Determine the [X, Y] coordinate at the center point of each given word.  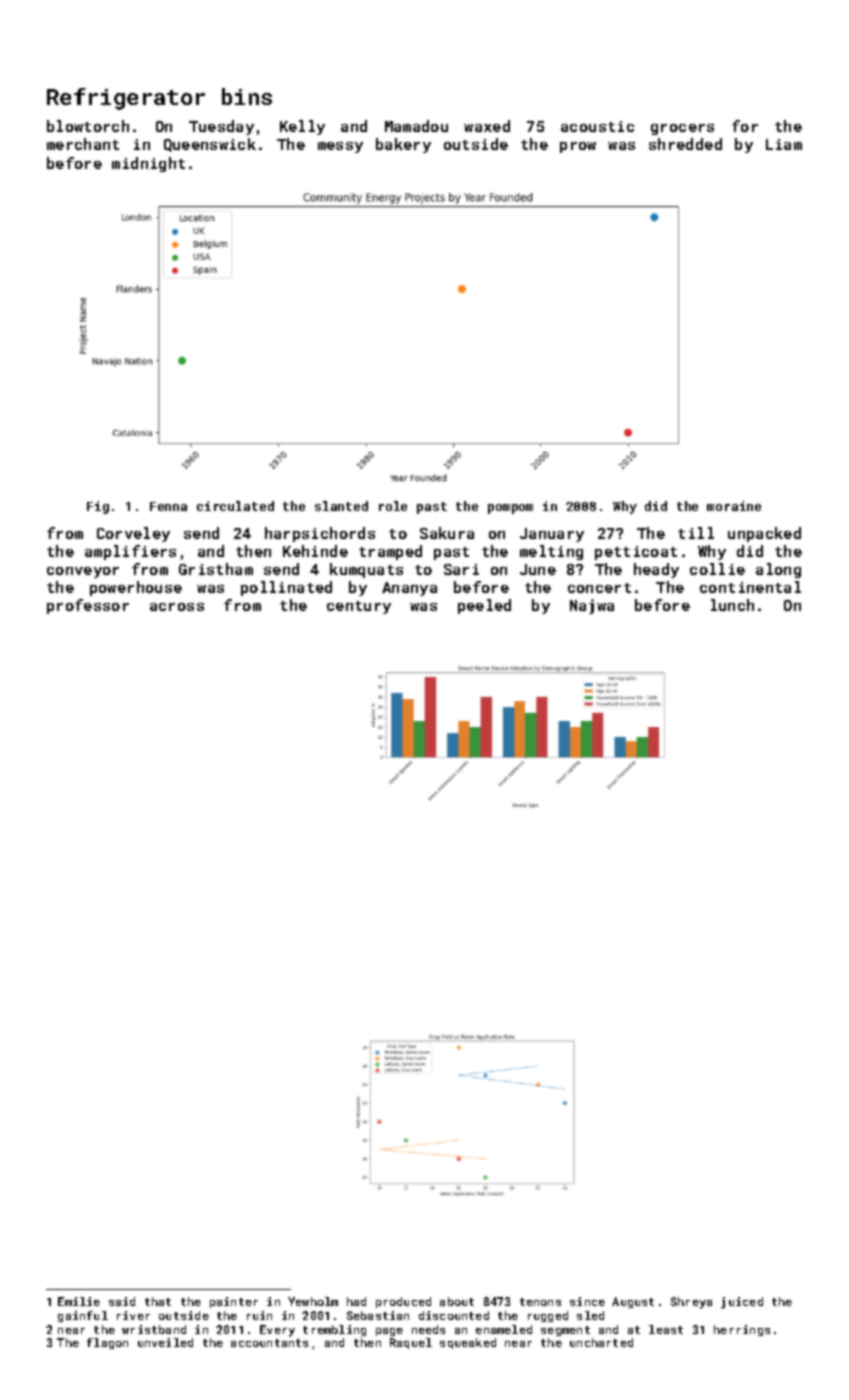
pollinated [286, 588]
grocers [682, 129]
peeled [484, 606]
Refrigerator [126, 99]
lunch [732, 605]
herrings [742, 1330]
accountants [269, 1343]
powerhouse [136, 588]
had [356, 1301]
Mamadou [416, 126]
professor [88, 606]
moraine [734, 506]
